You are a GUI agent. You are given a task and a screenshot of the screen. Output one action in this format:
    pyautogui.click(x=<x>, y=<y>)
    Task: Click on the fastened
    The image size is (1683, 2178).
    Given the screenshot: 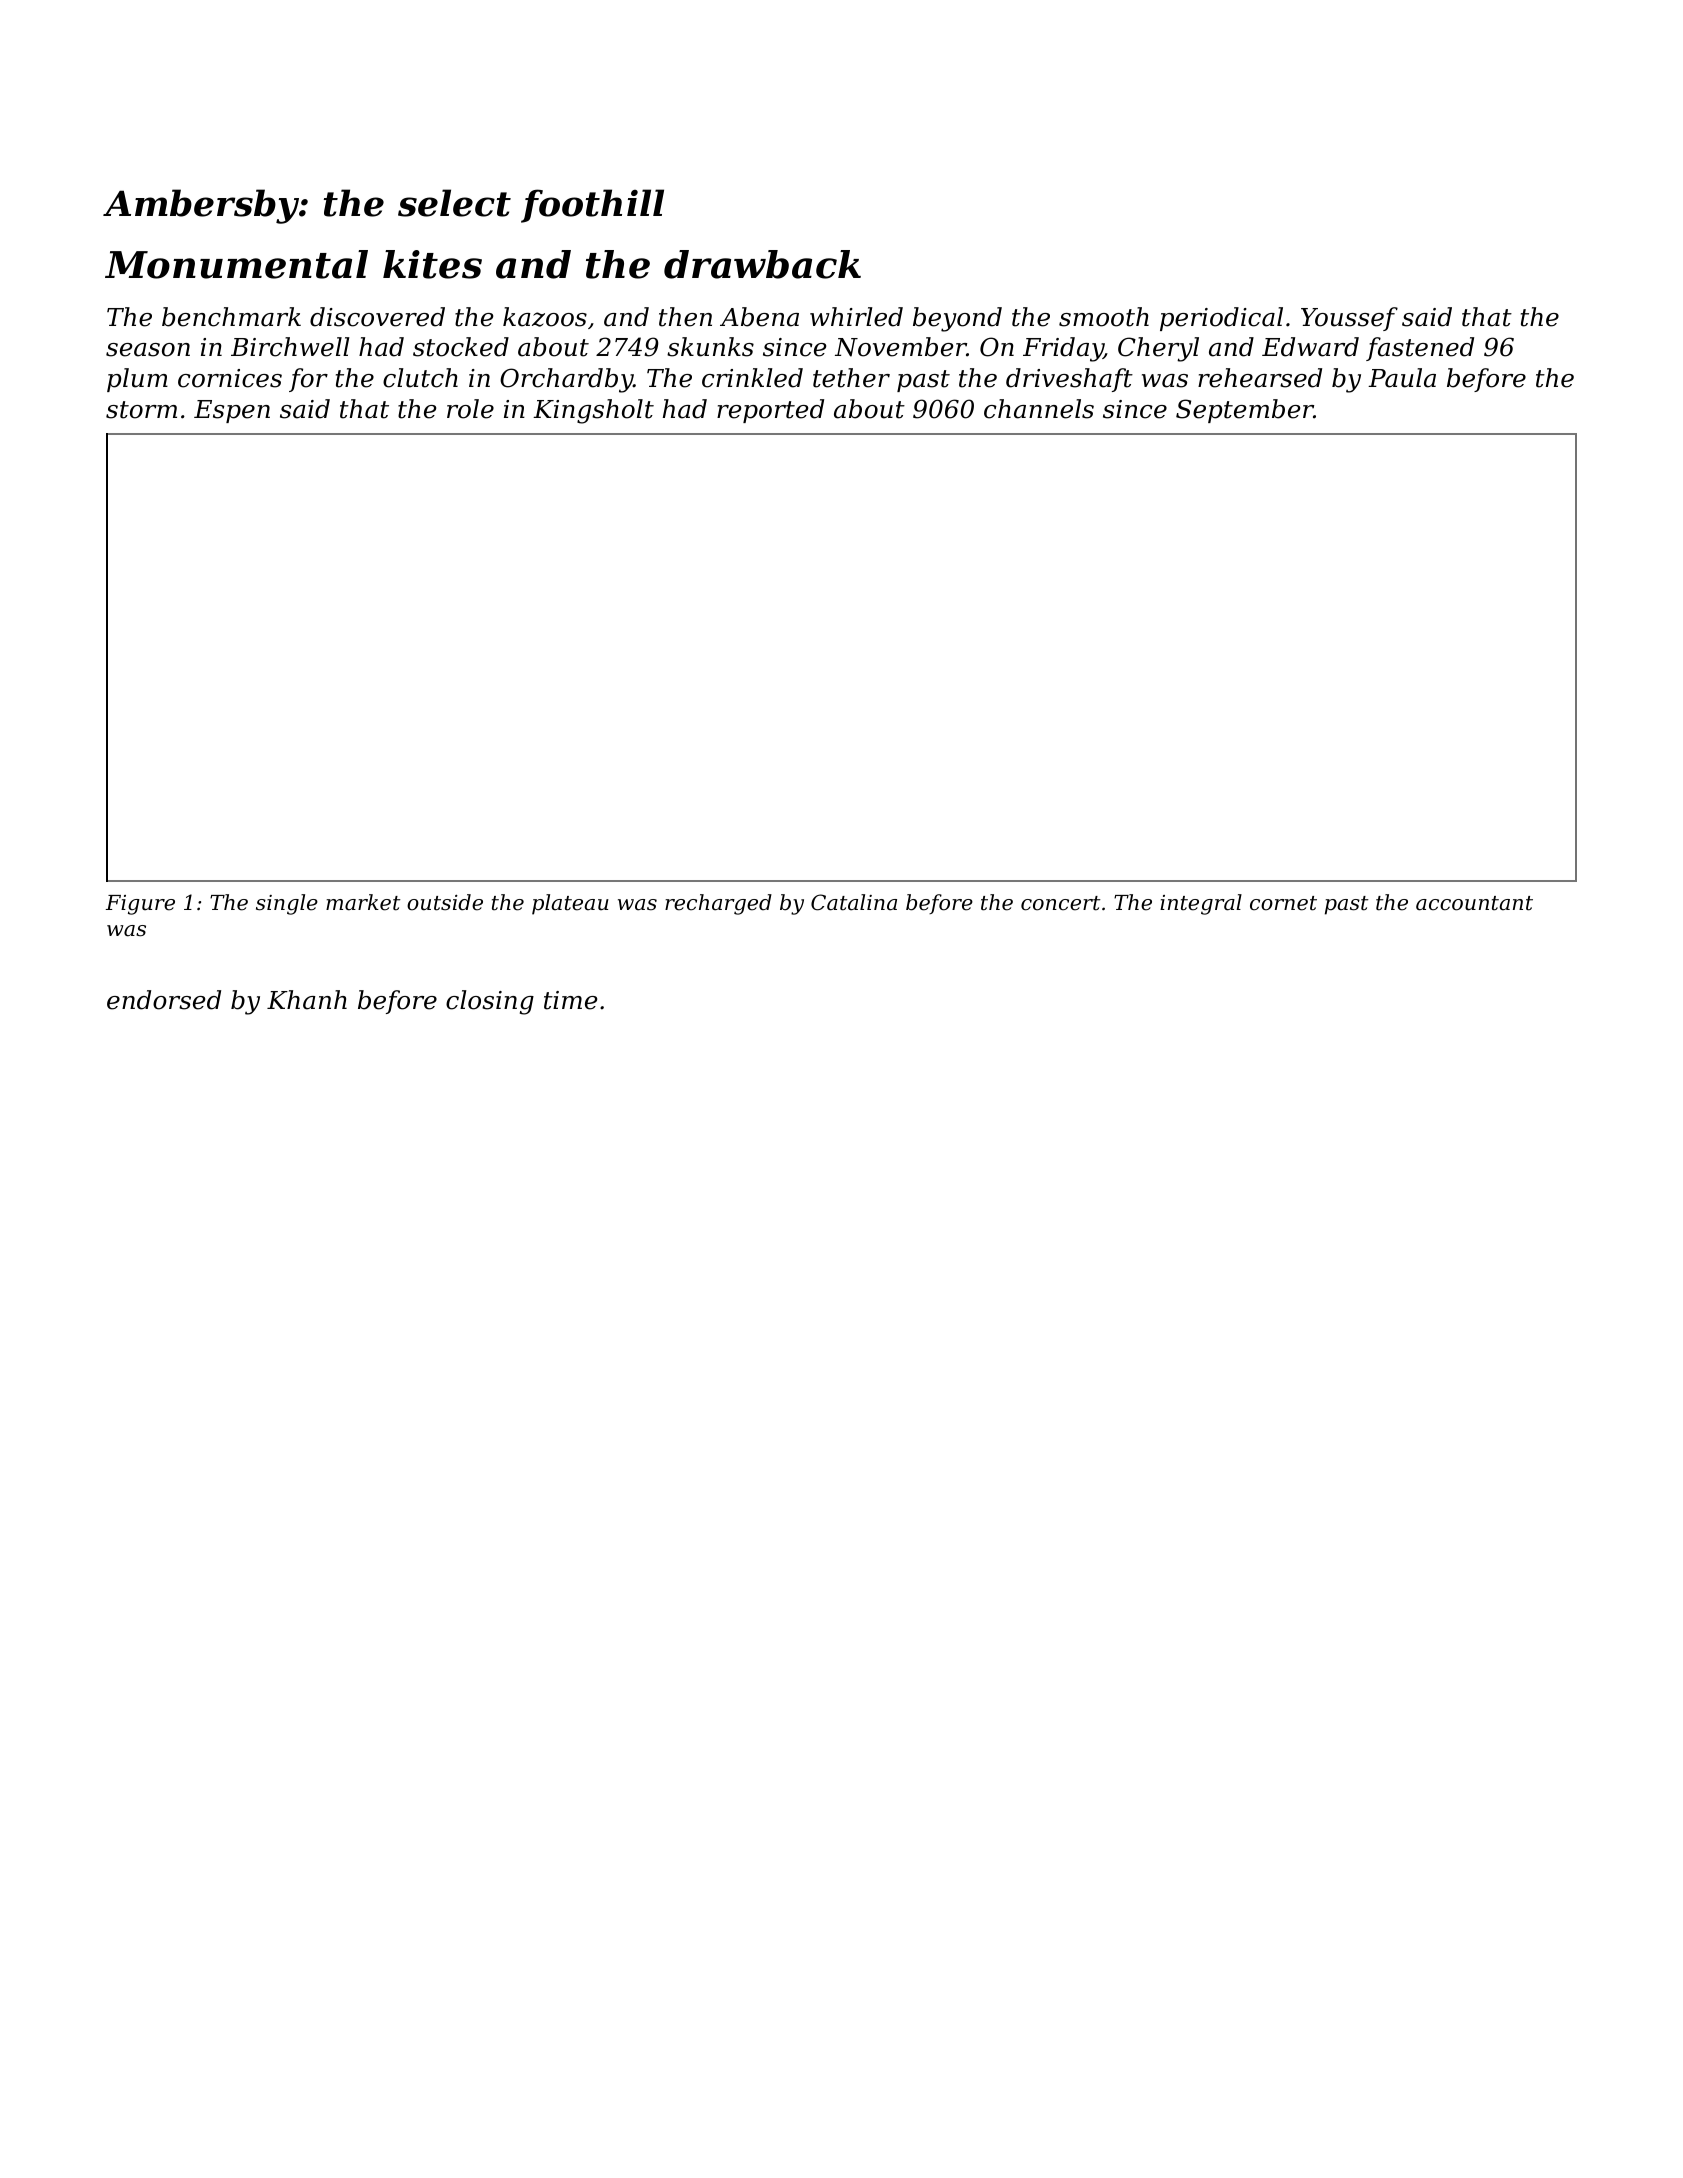 What is the action you would take?
    pyautogui.click(x=1420, y=349)
